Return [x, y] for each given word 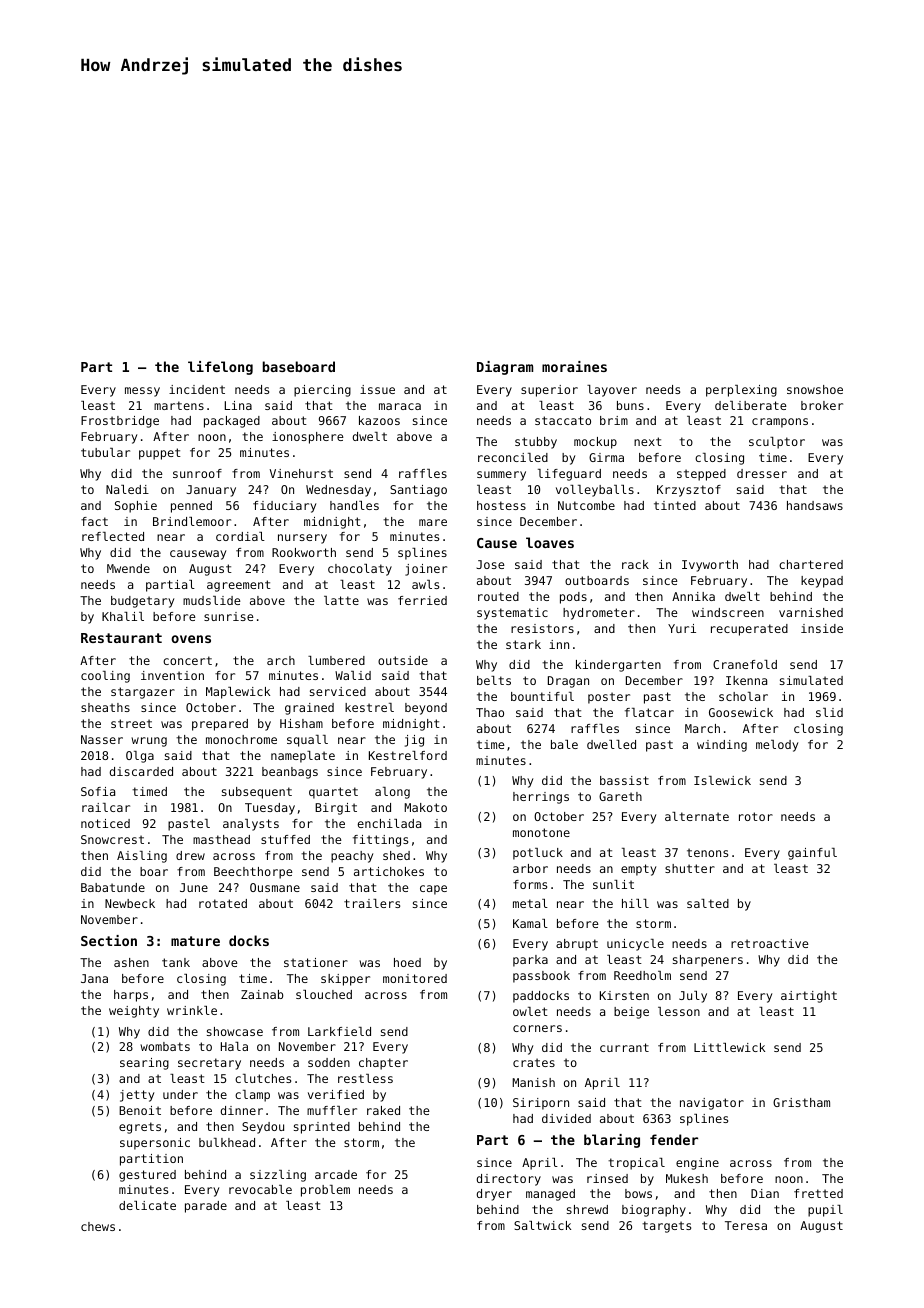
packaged [232, 422]
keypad [822, 582]
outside [403, 660]
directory [509, 1180]
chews [98, 1226]
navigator [712, 1104]
